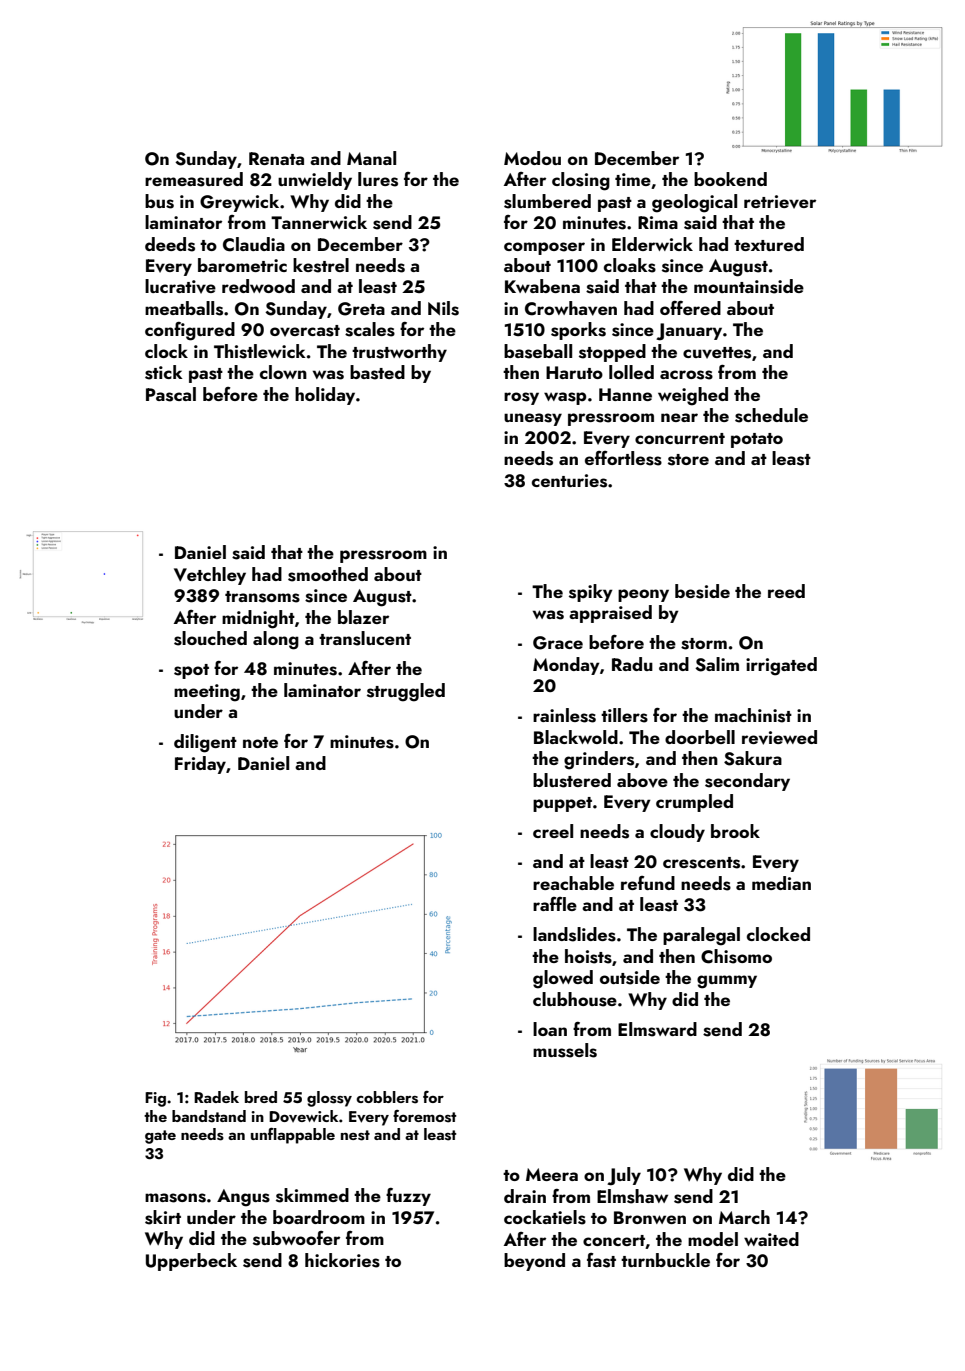  What do you see at coordinates (378, 179) in the page?
I see `lures` at bounding box center [378, 179].
